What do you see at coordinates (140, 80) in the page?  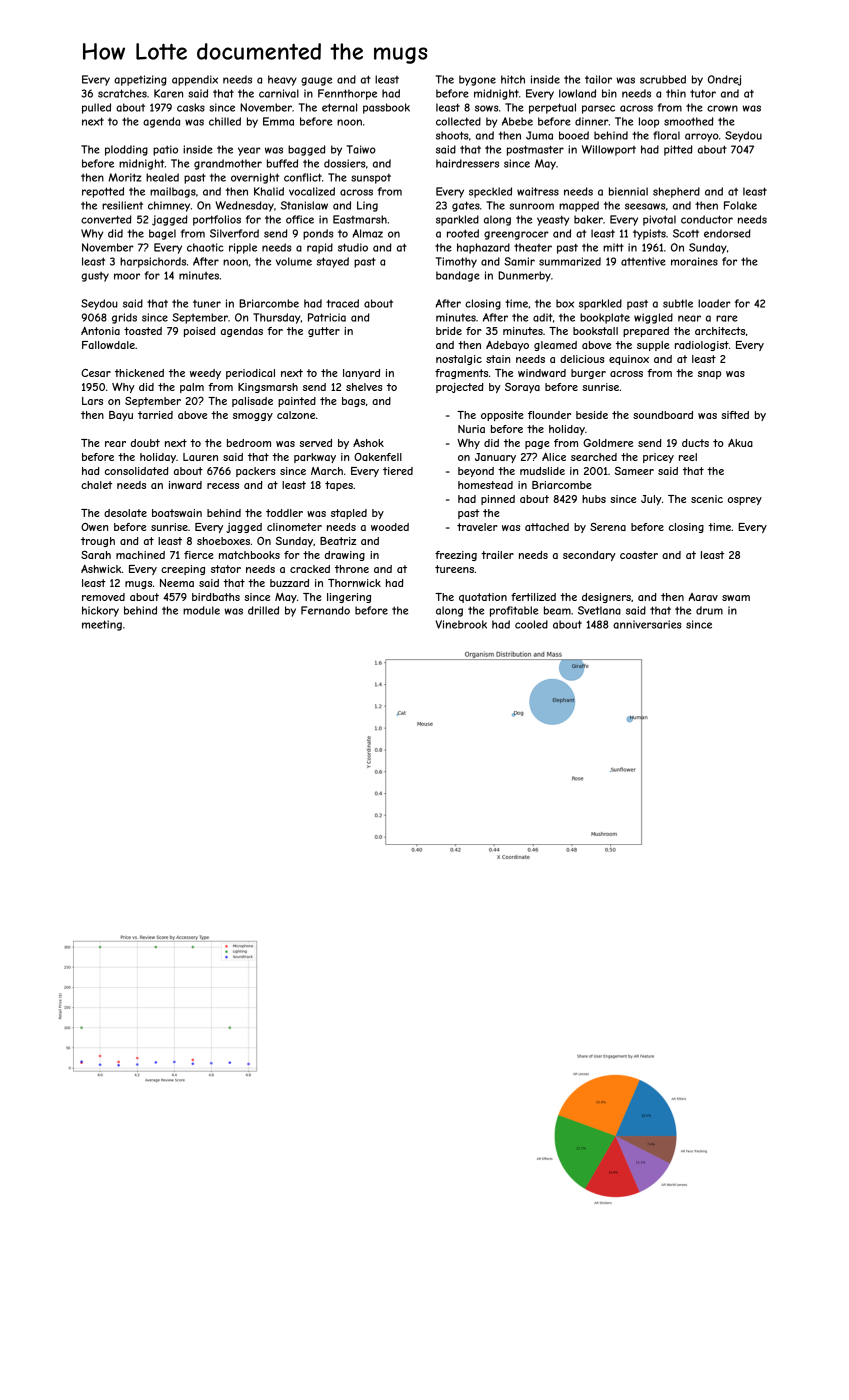 I see `appetizing` at bounding box center [140, 80].
